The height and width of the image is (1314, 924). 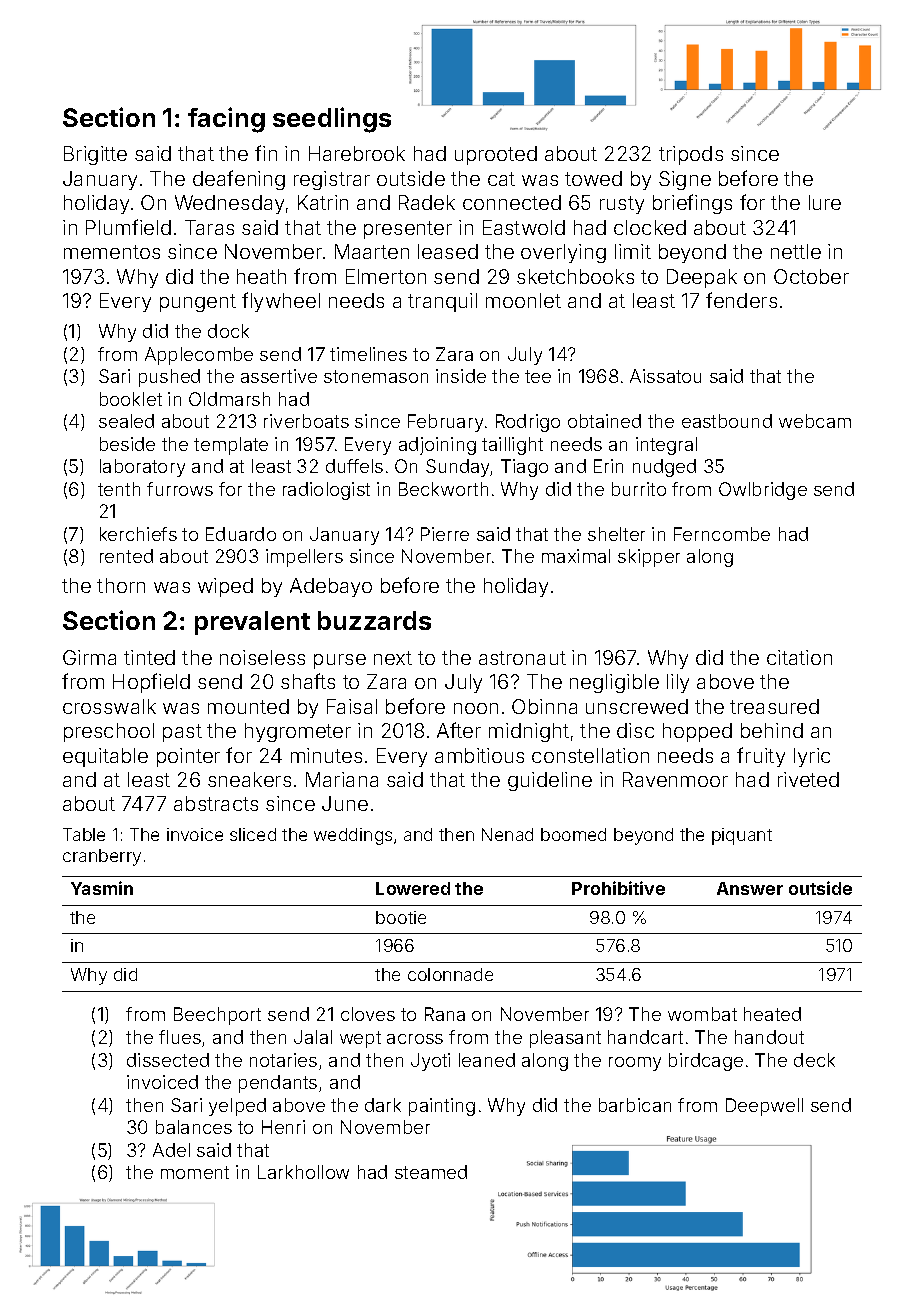 I want to click on steamed, so click(x=431, y=1172).
